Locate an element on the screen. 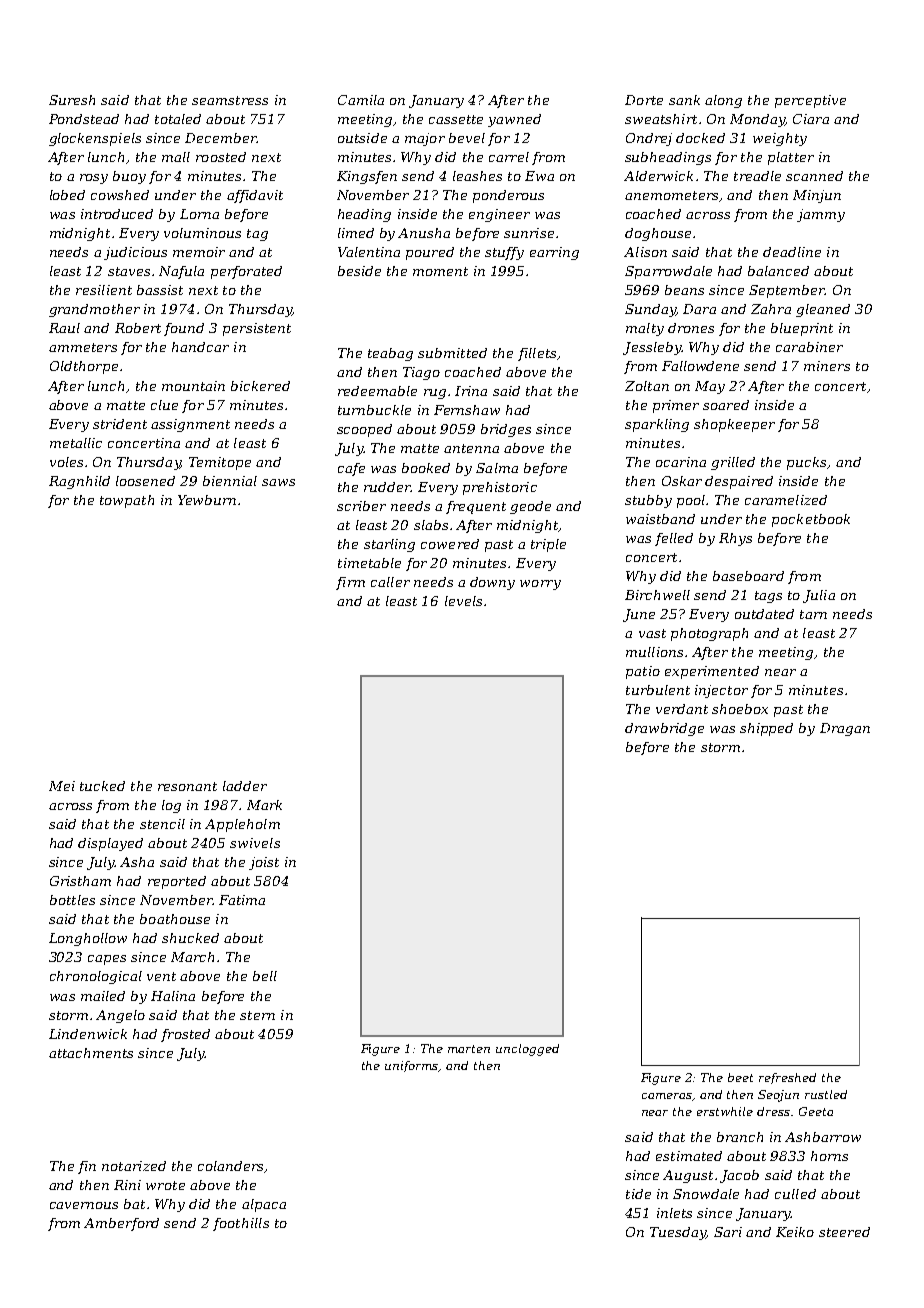 The width and height of the screenshot is (924, 1308). Dragan is located at coordinates (845, 729).
